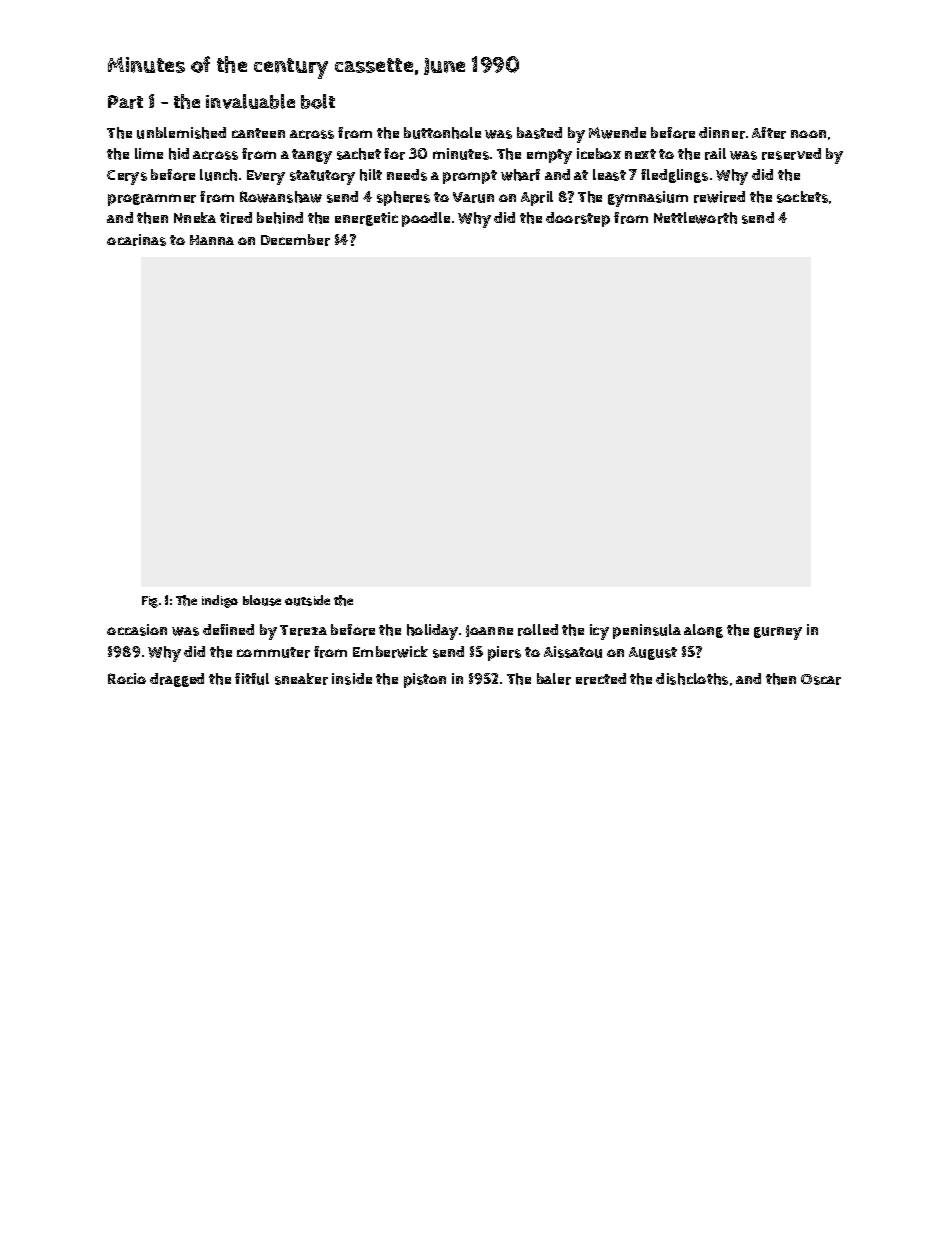  Describe the element at coordinates (136, 240) in the screenshot. I see `ocarinas` at that location.
